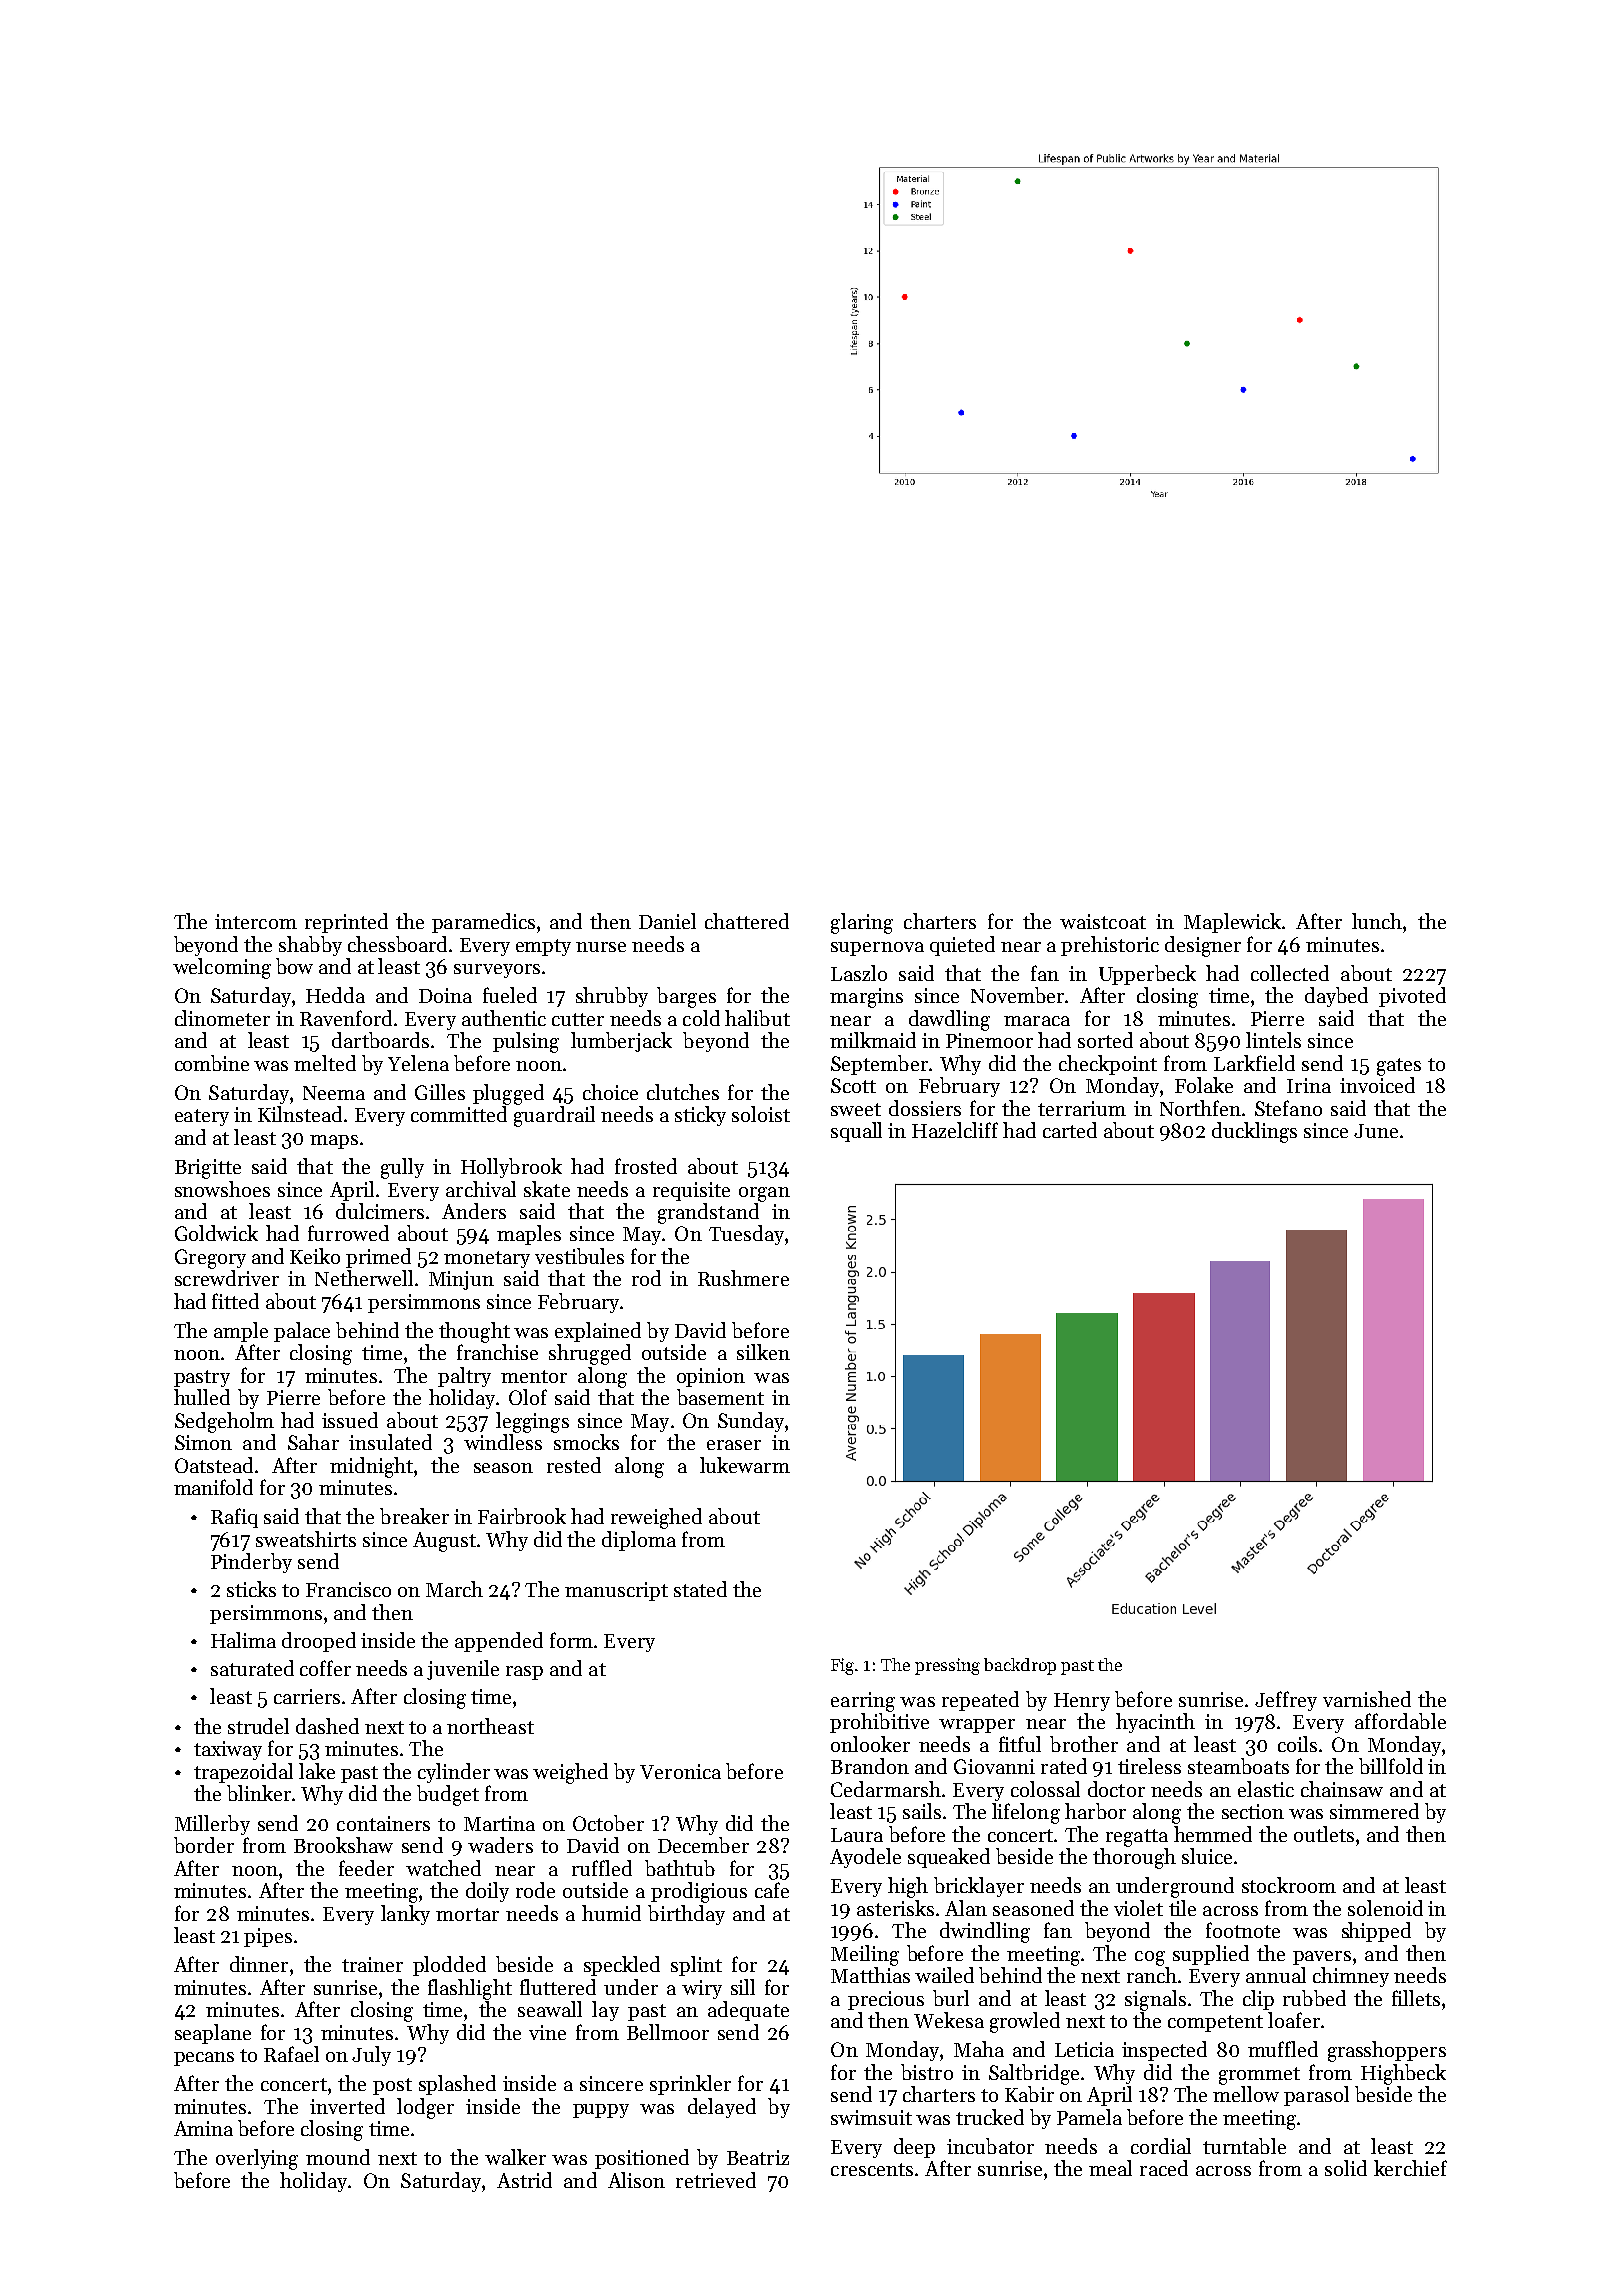  What do you see at coordinates (1103, 921) in the screenshot?
I see `waistcoat` at bounding box center [1103, 921].
